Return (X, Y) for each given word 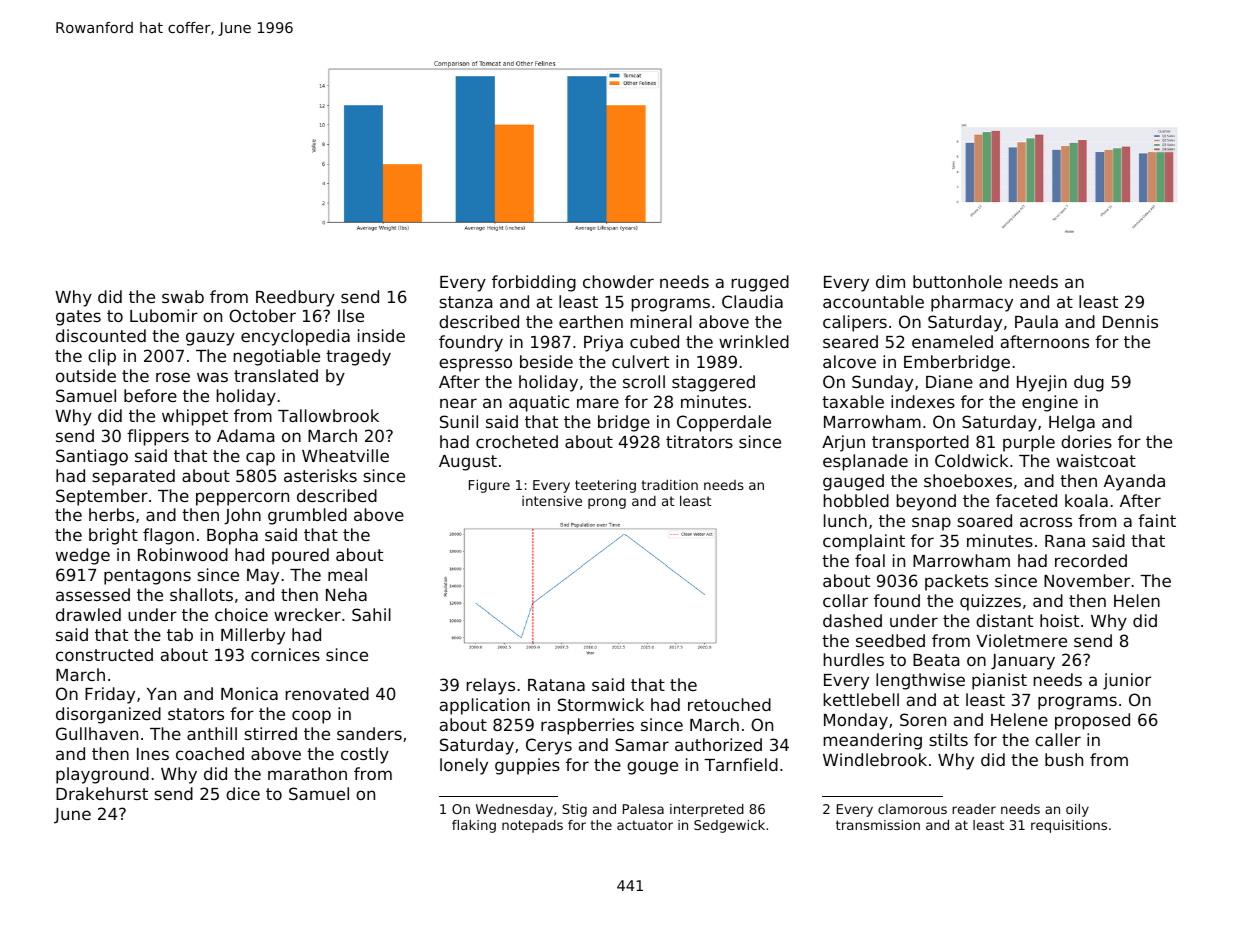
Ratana (556, 685)
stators (196, 714)
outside (86, 375)
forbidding (534, 283)
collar (845, 600)
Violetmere (1021, 640)
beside (546, 361)
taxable (853, 401)
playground (102, 775)
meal (347, 574)
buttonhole (957, 281)
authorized (718, 744)
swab (183, 296)
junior (1127, 681)
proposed (1092, 721)
